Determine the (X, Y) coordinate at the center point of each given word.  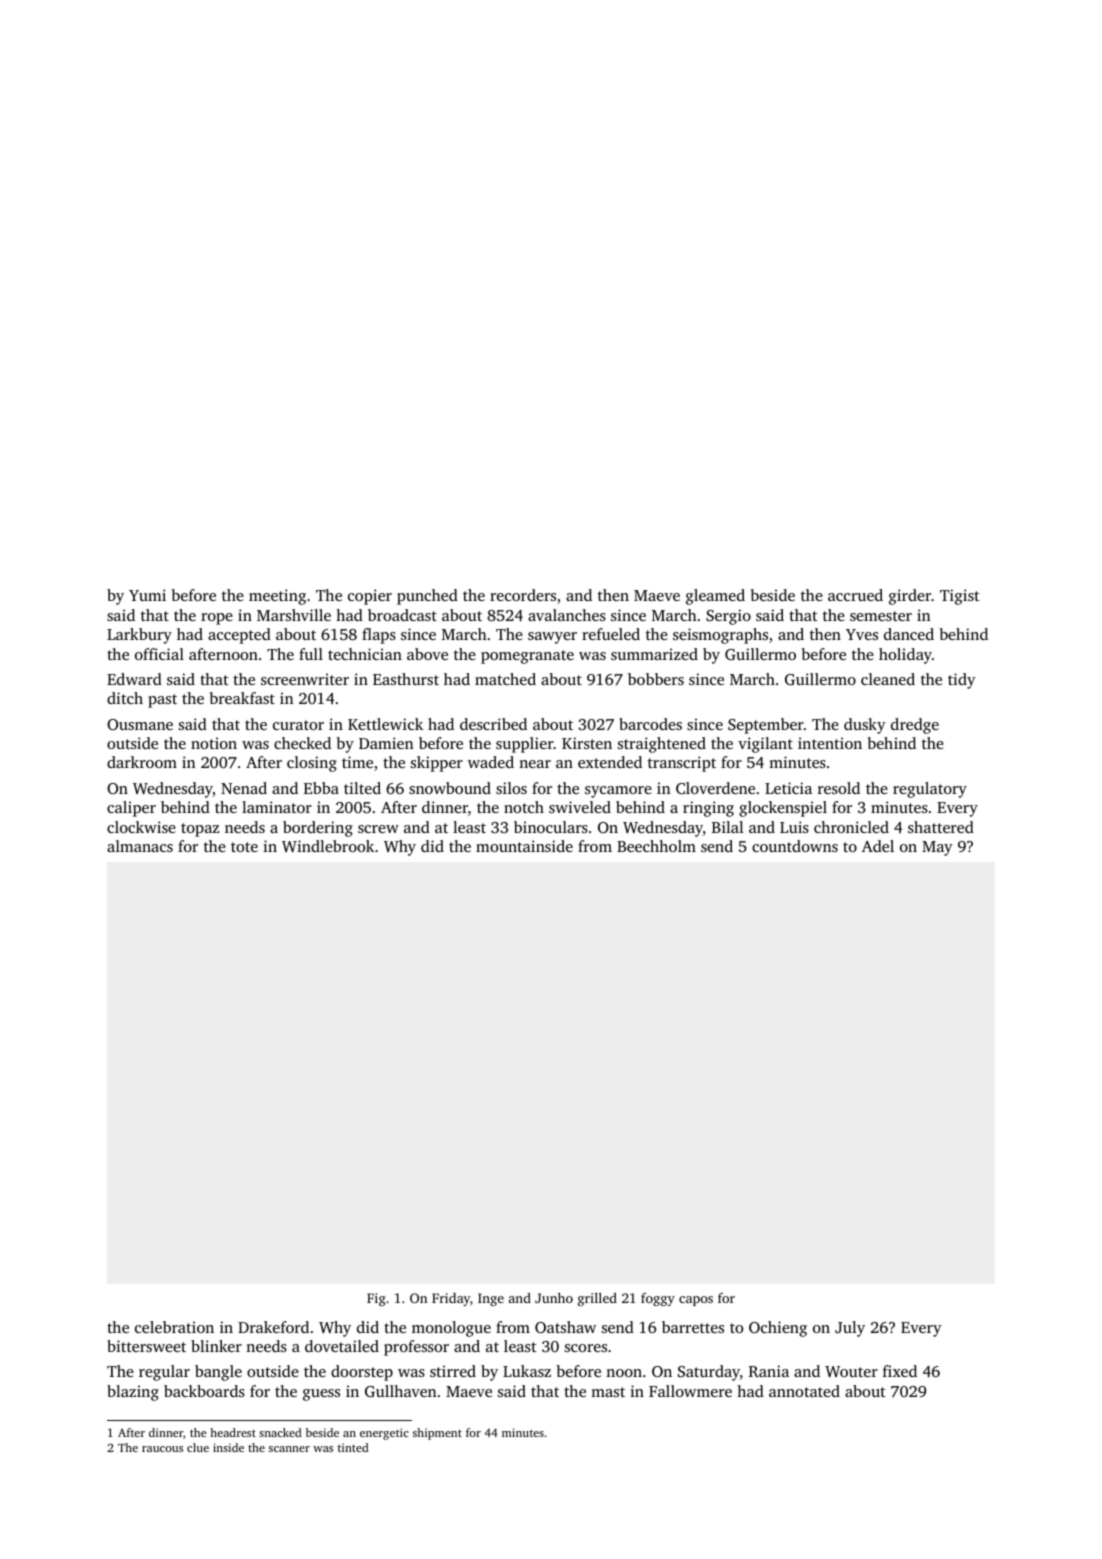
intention (830, 743)
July (850, 1329)
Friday (451, 1299)
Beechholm (656, 846)
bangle (218, 1373)
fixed (900, 1371)
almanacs (140, 846)
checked (302, 743)
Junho (554, 1298)
